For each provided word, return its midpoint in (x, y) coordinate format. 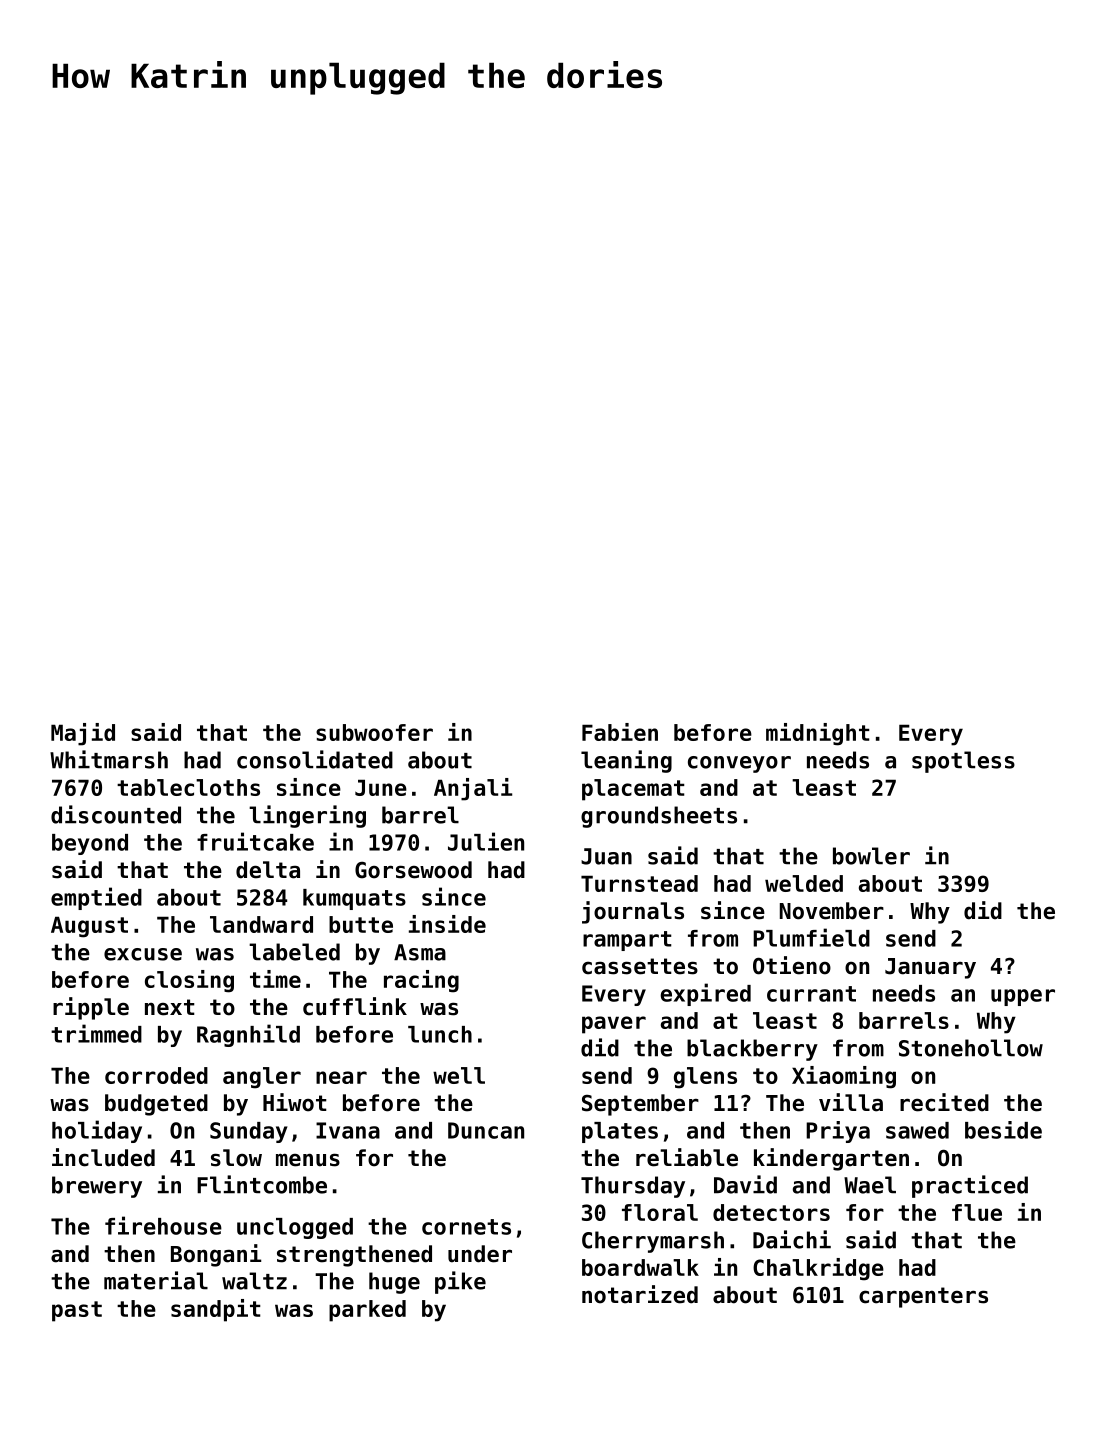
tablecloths (188, 787)
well (459, 1075)
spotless (963, 762)
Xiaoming (844, 1077)
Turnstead (639, 883)
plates (620, 1132)
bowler (871, 856)
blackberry (752, 1050)
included (103, 1157)
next (170, 1007)
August (89, 927)
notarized (640, 1294)
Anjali (473, 789)
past (77, 1311)
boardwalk (640, 1267)
